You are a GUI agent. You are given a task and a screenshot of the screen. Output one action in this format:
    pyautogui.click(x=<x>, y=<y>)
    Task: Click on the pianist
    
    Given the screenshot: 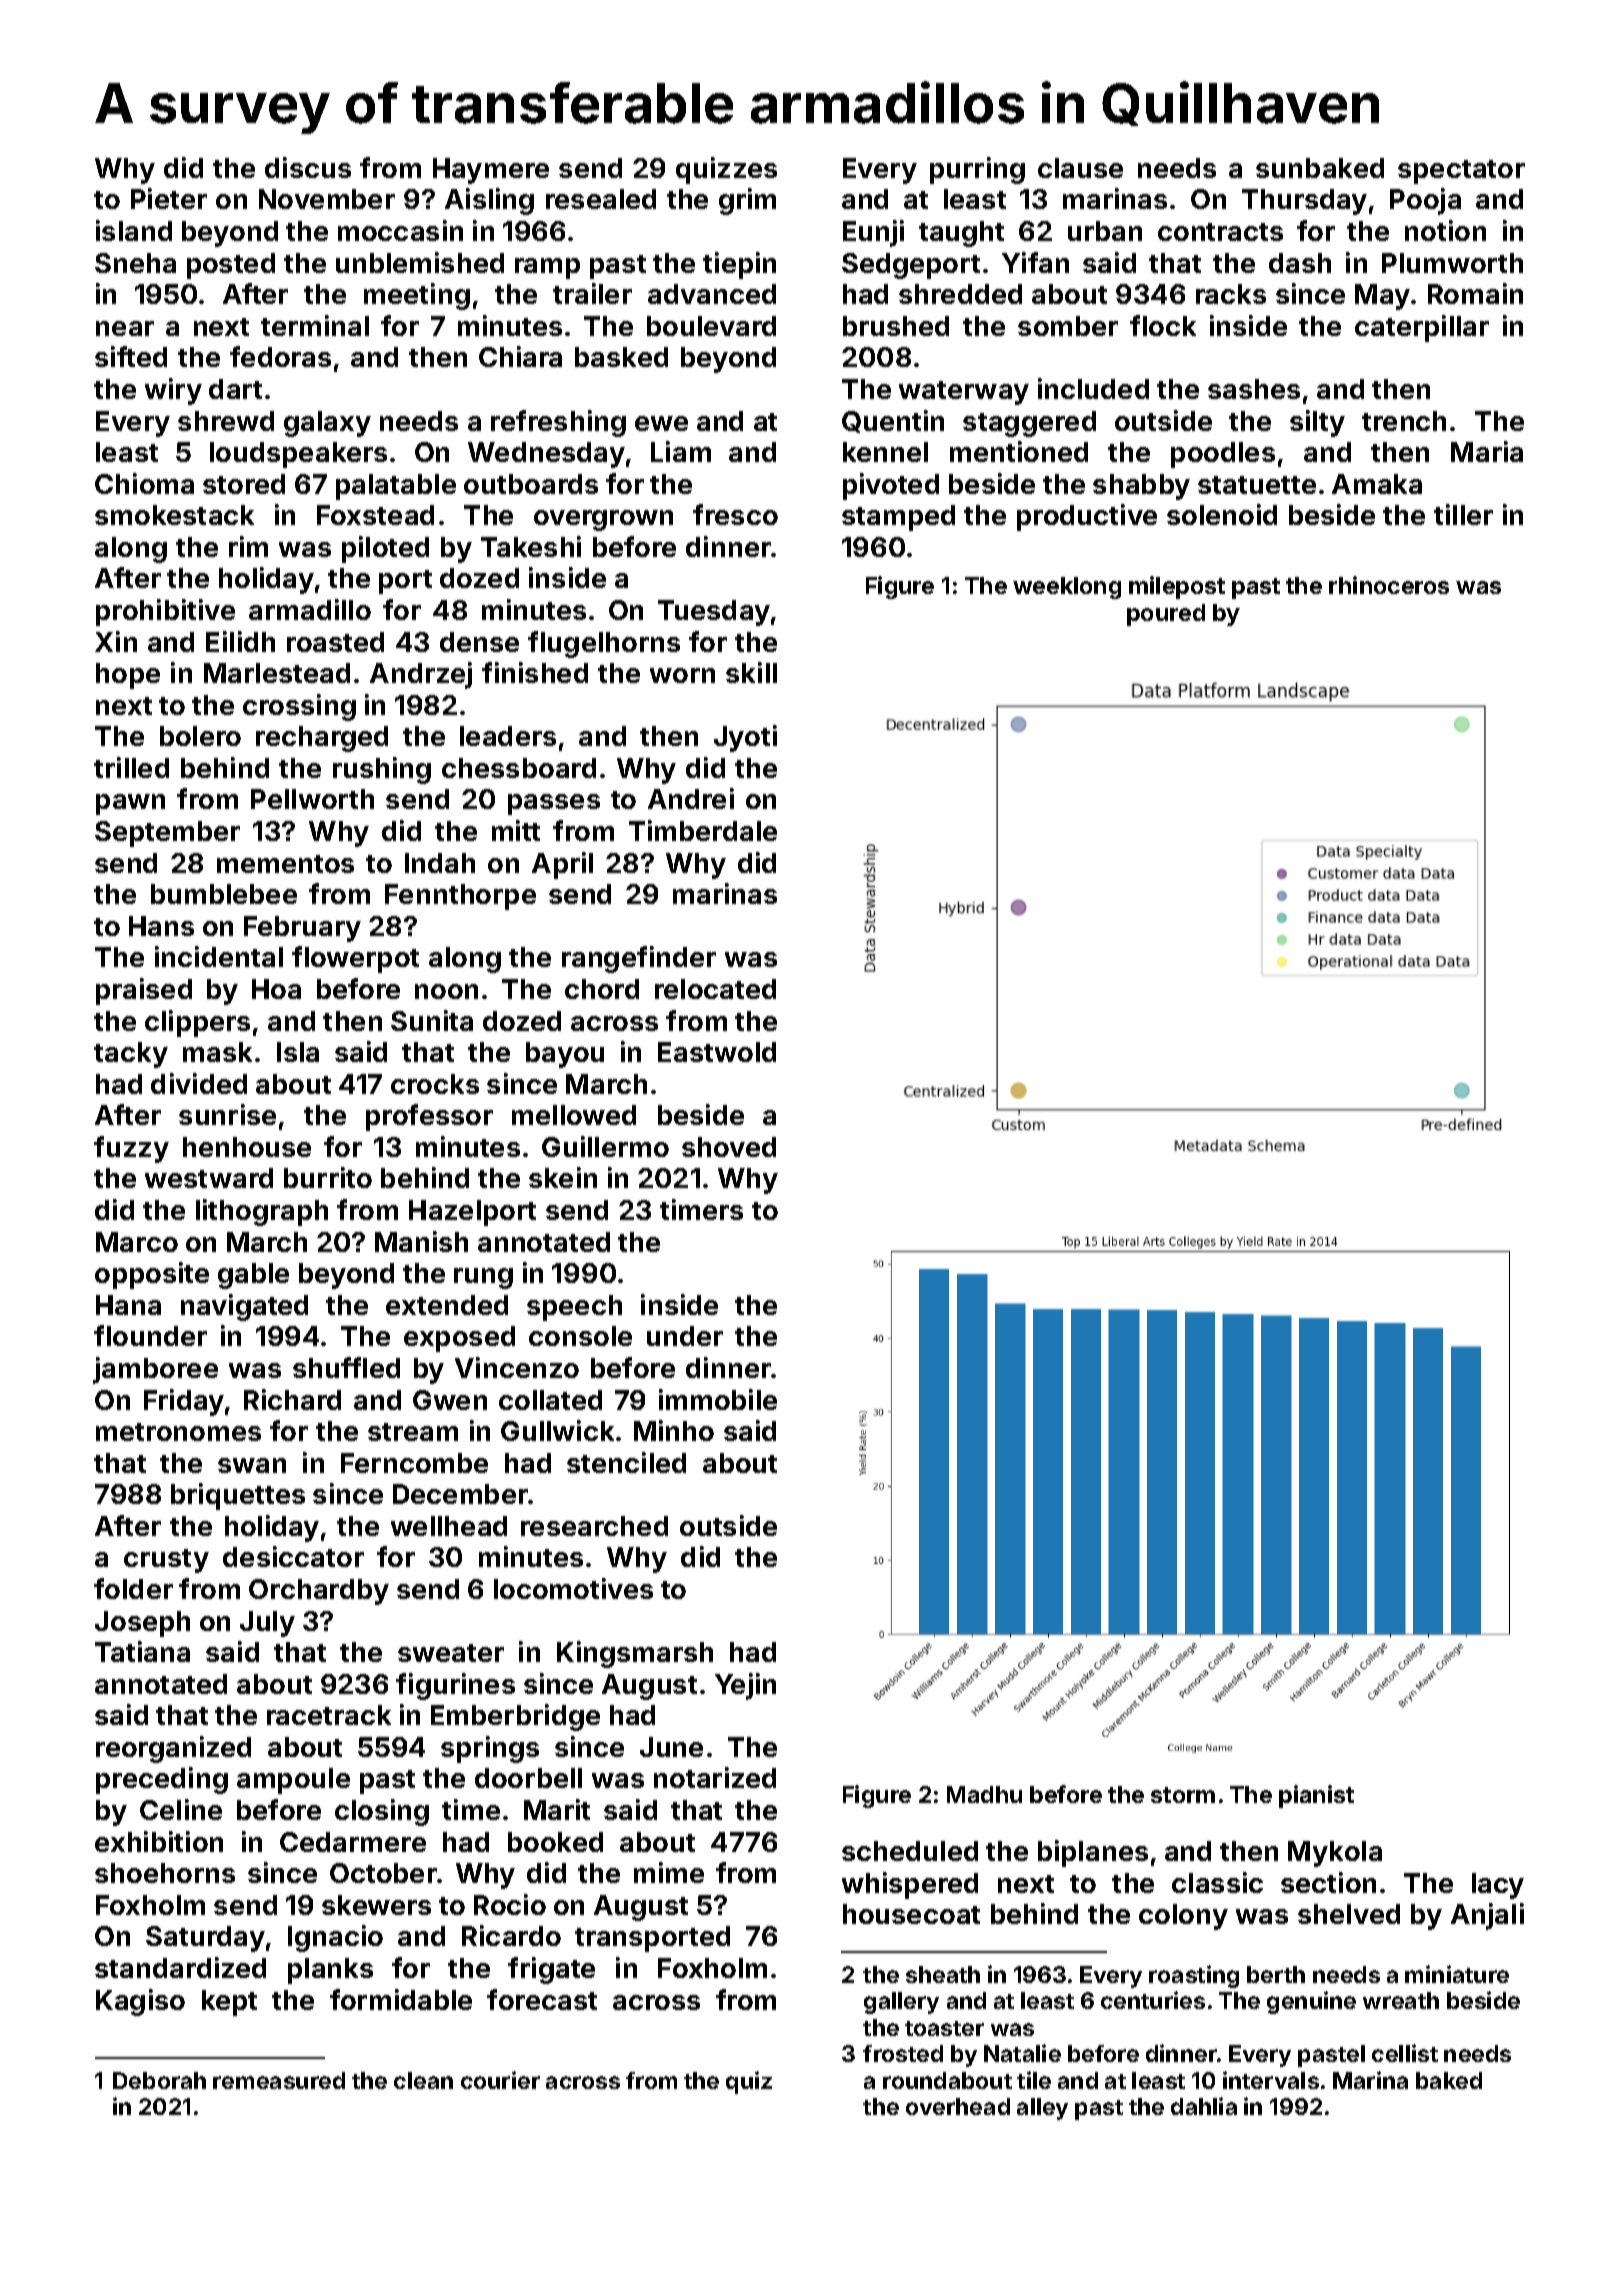 What is the action you would take?
    pyautogui.click(x=1316, y=1796)
